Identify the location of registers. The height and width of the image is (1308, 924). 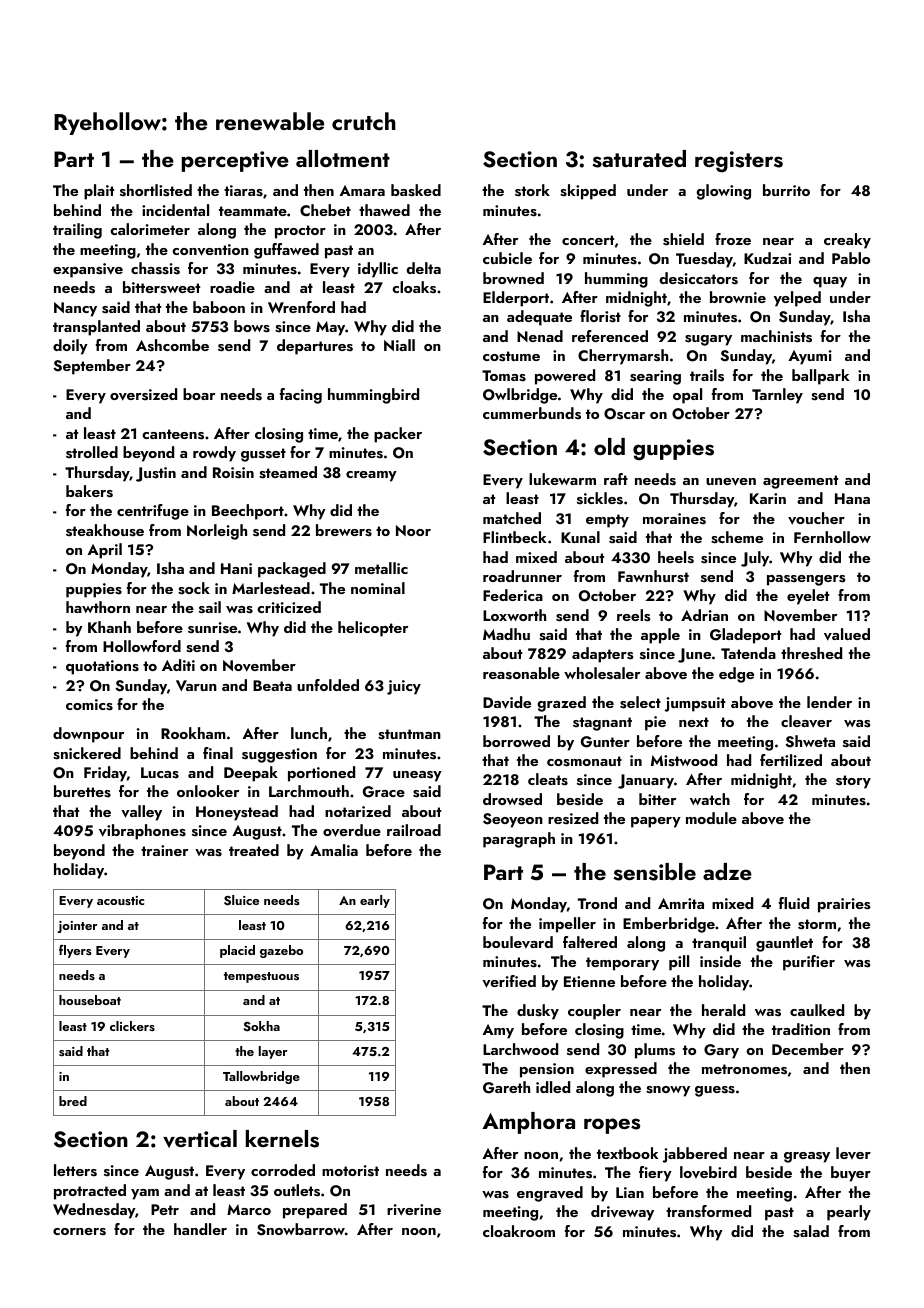
(739, 162).
